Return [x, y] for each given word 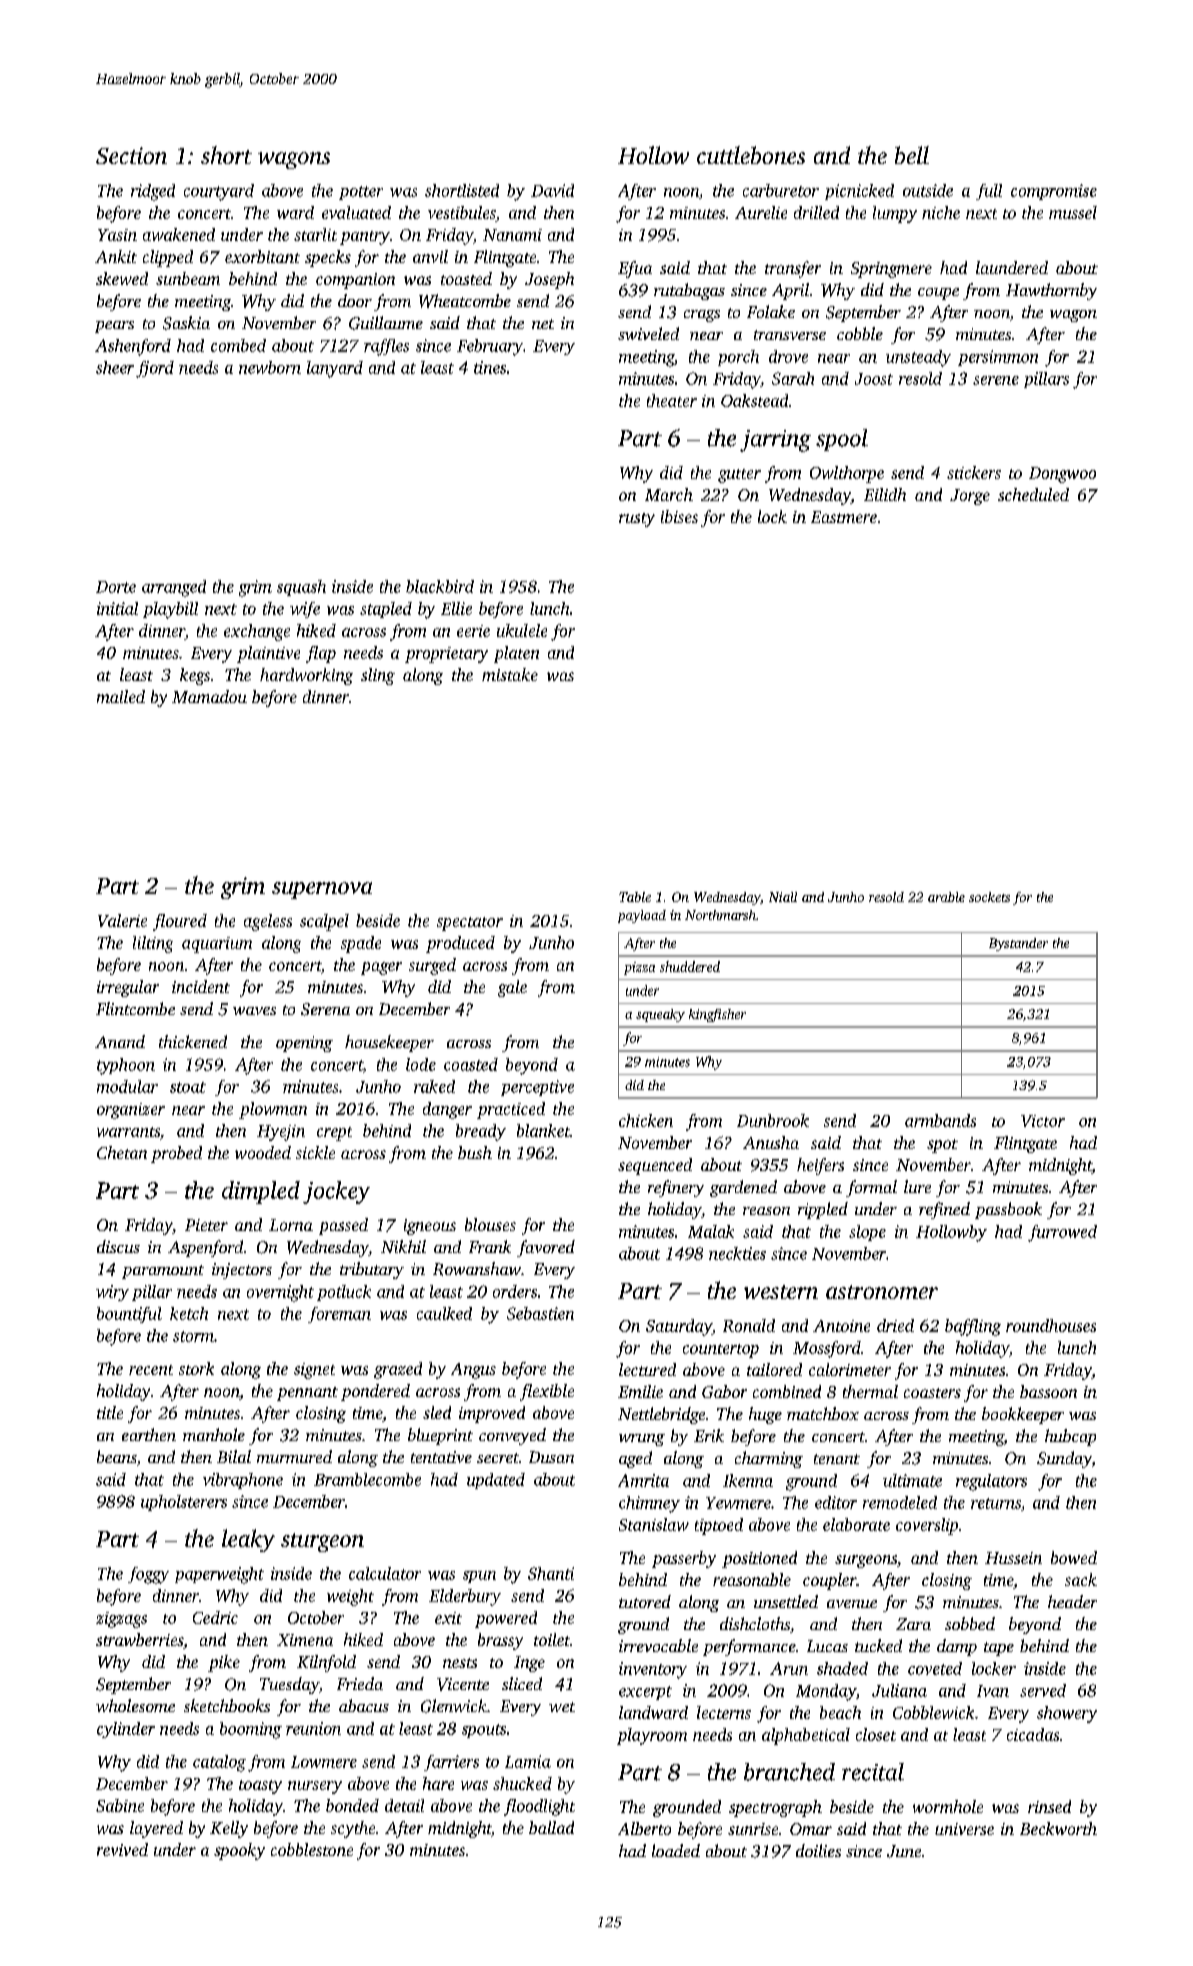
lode [421, 1064]
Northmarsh [720, 915]
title [110, 1412]
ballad [551, 1827]
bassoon [1048, 1391]
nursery [315, 1787]
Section [131, 155]
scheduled [1033, 494]
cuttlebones [751, 155]
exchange [257, 632]
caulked [444, 1313]
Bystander [1018, 944]
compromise [1054, 192]
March [669, 494]
